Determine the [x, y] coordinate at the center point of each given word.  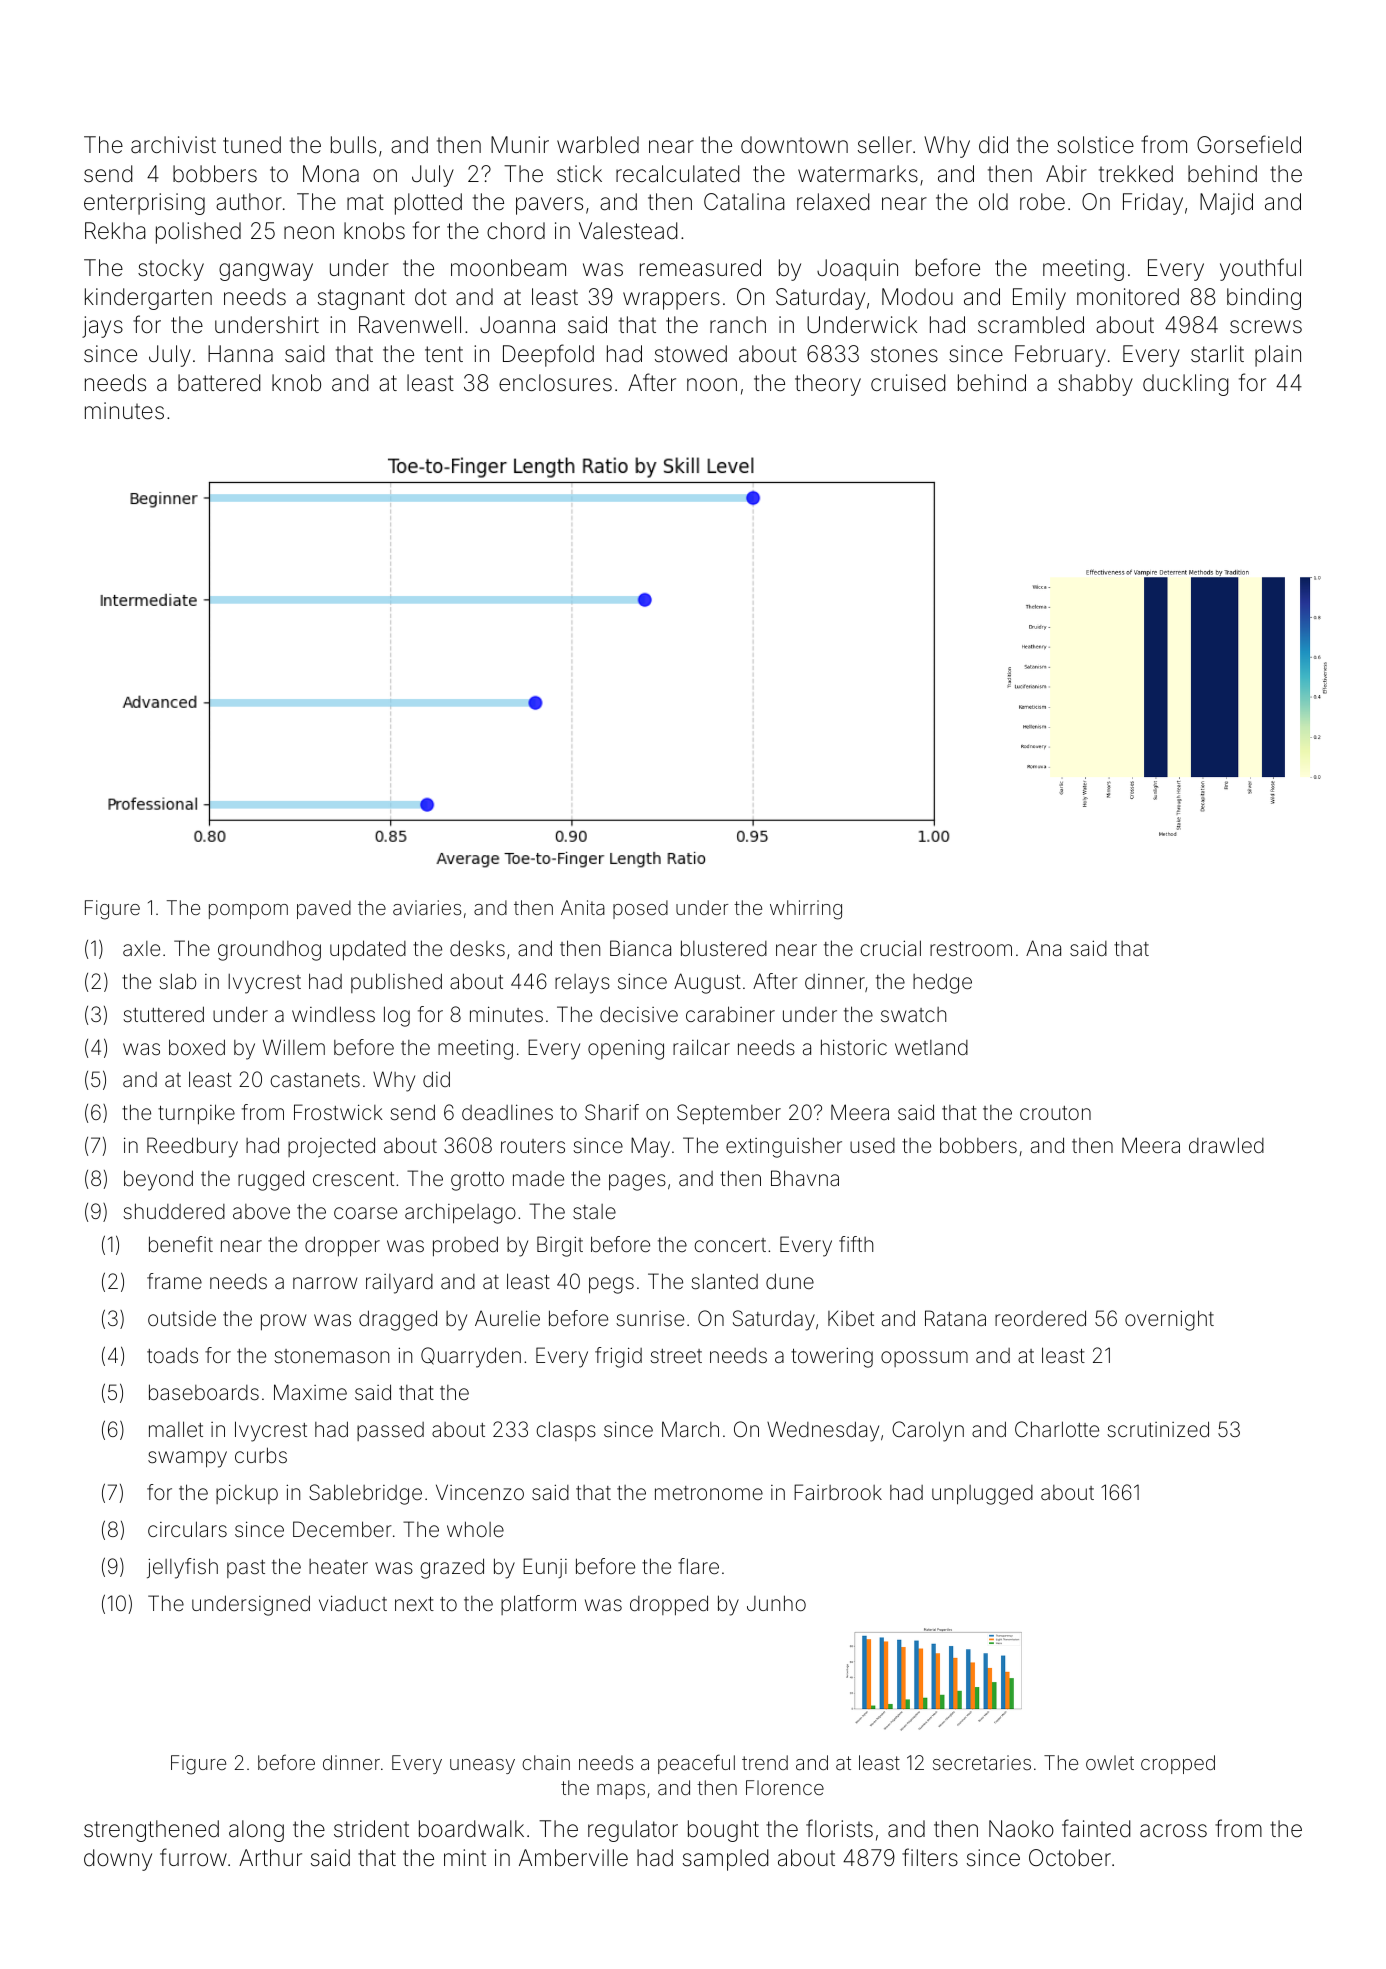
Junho [776, 1603]
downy [118, 1860]
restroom [971, 949]
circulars [187, 1529]
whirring [806, 910]
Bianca [640, 948]
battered [219, 383]
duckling [1185, 385]
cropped [1178, 1764]
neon [309, 232]
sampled [725, 1860]
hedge [942, 983]
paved [324, 909]
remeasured [700, 268]
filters [930, 1857]
